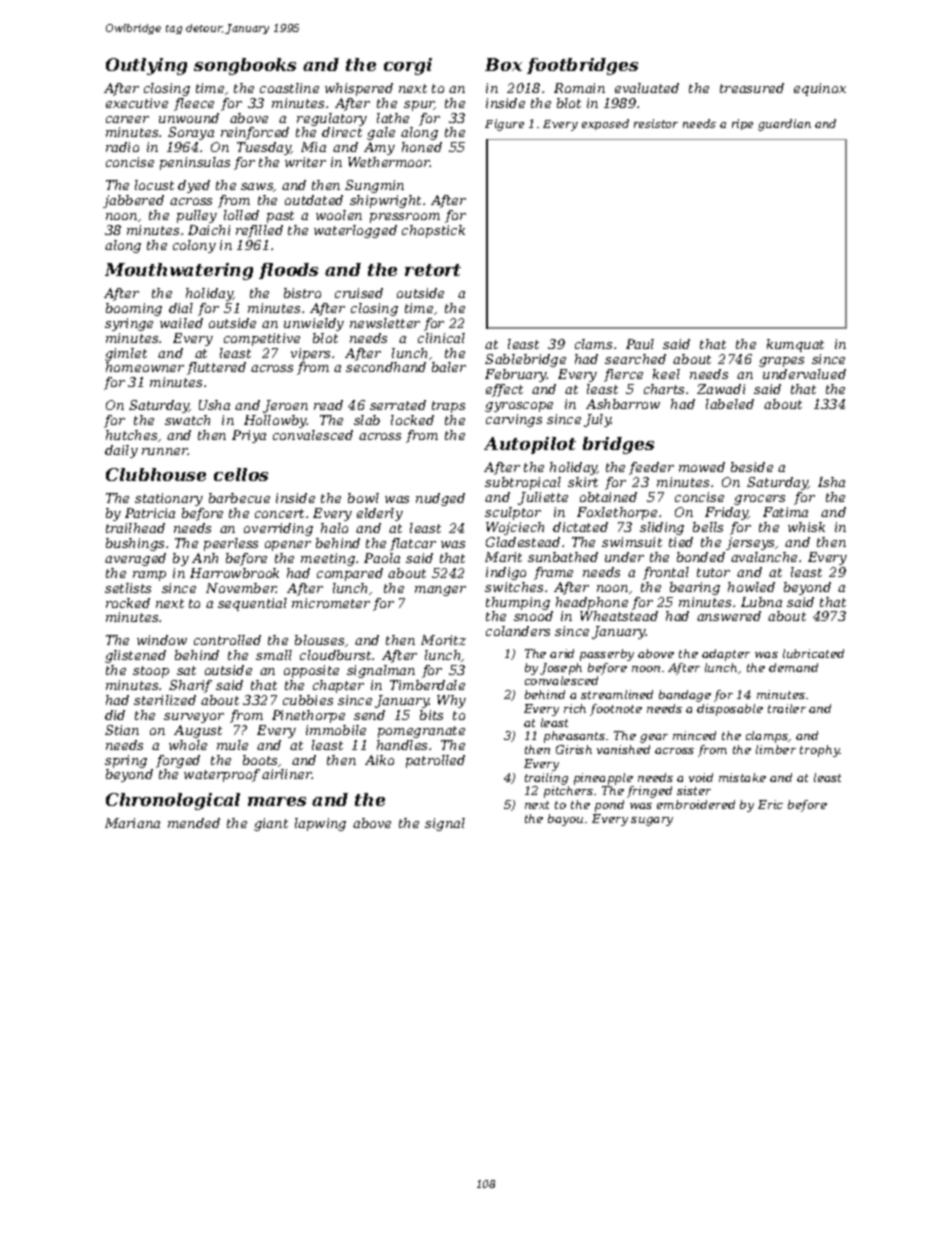  Describe the element at coordinates (516, 375) in the screenshot. I see `February` at that location.
